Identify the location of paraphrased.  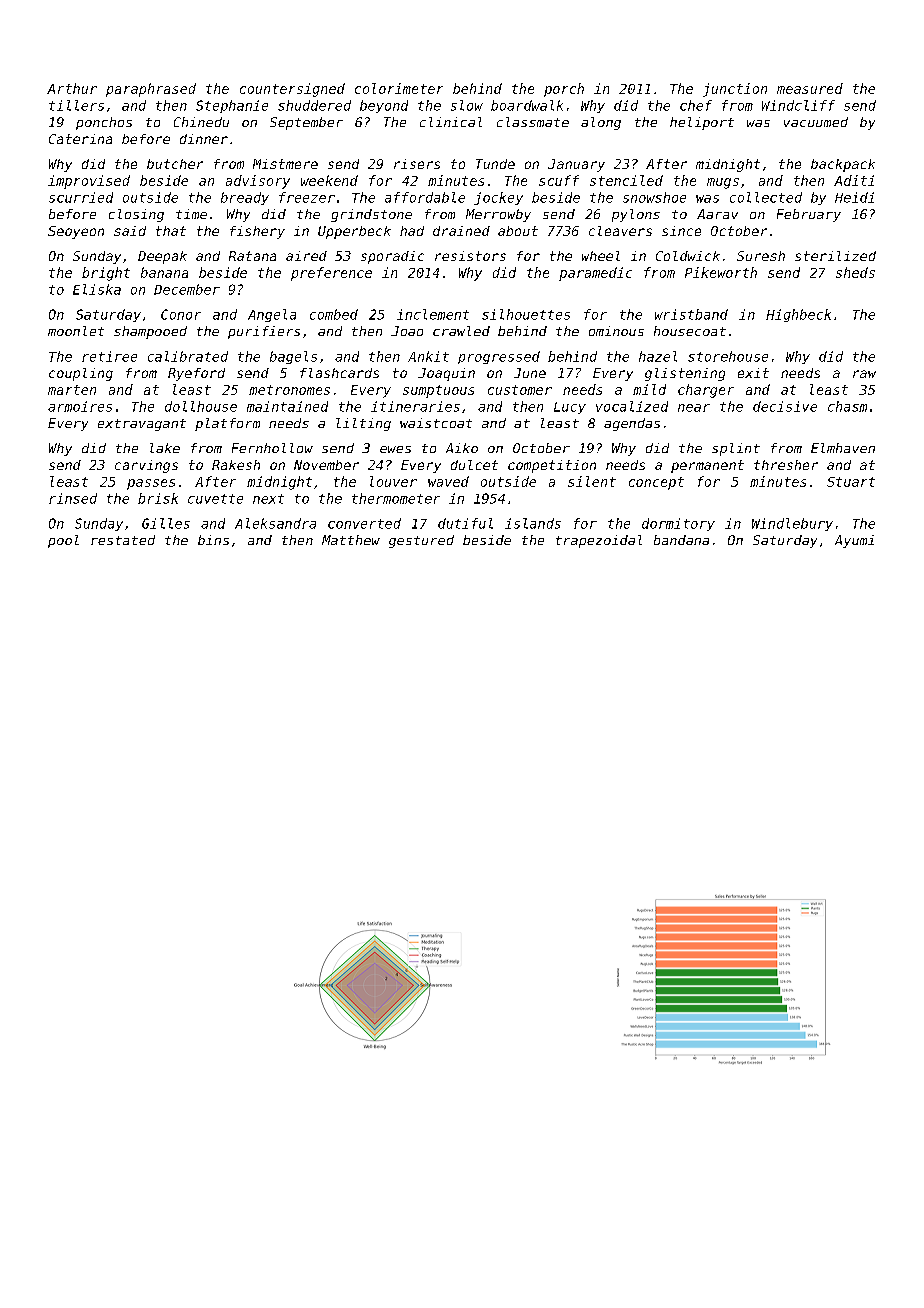
(151, 90).
